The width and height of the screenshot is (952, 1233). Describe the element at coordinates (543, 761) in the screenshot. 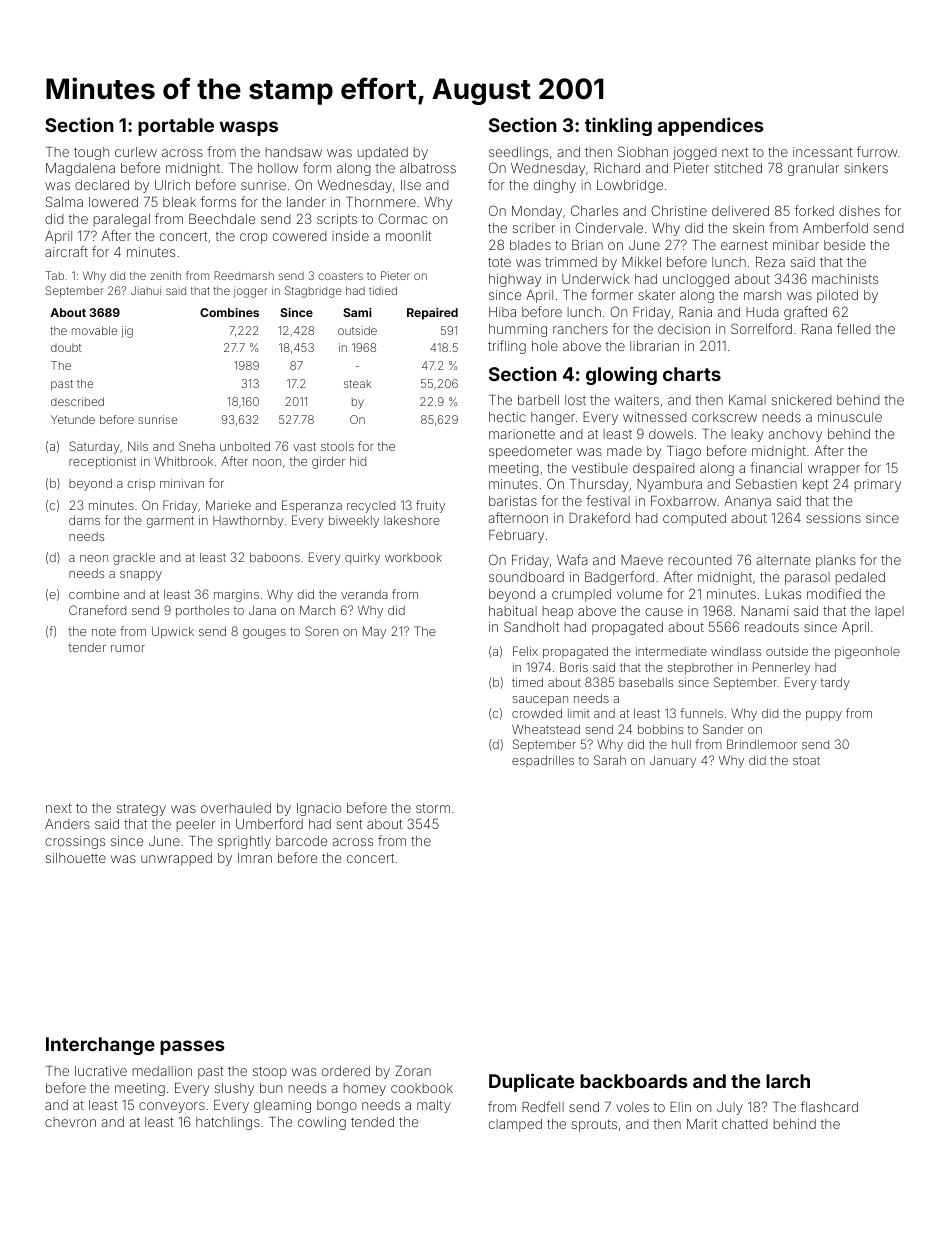

I see `espadrilles` at that location.
